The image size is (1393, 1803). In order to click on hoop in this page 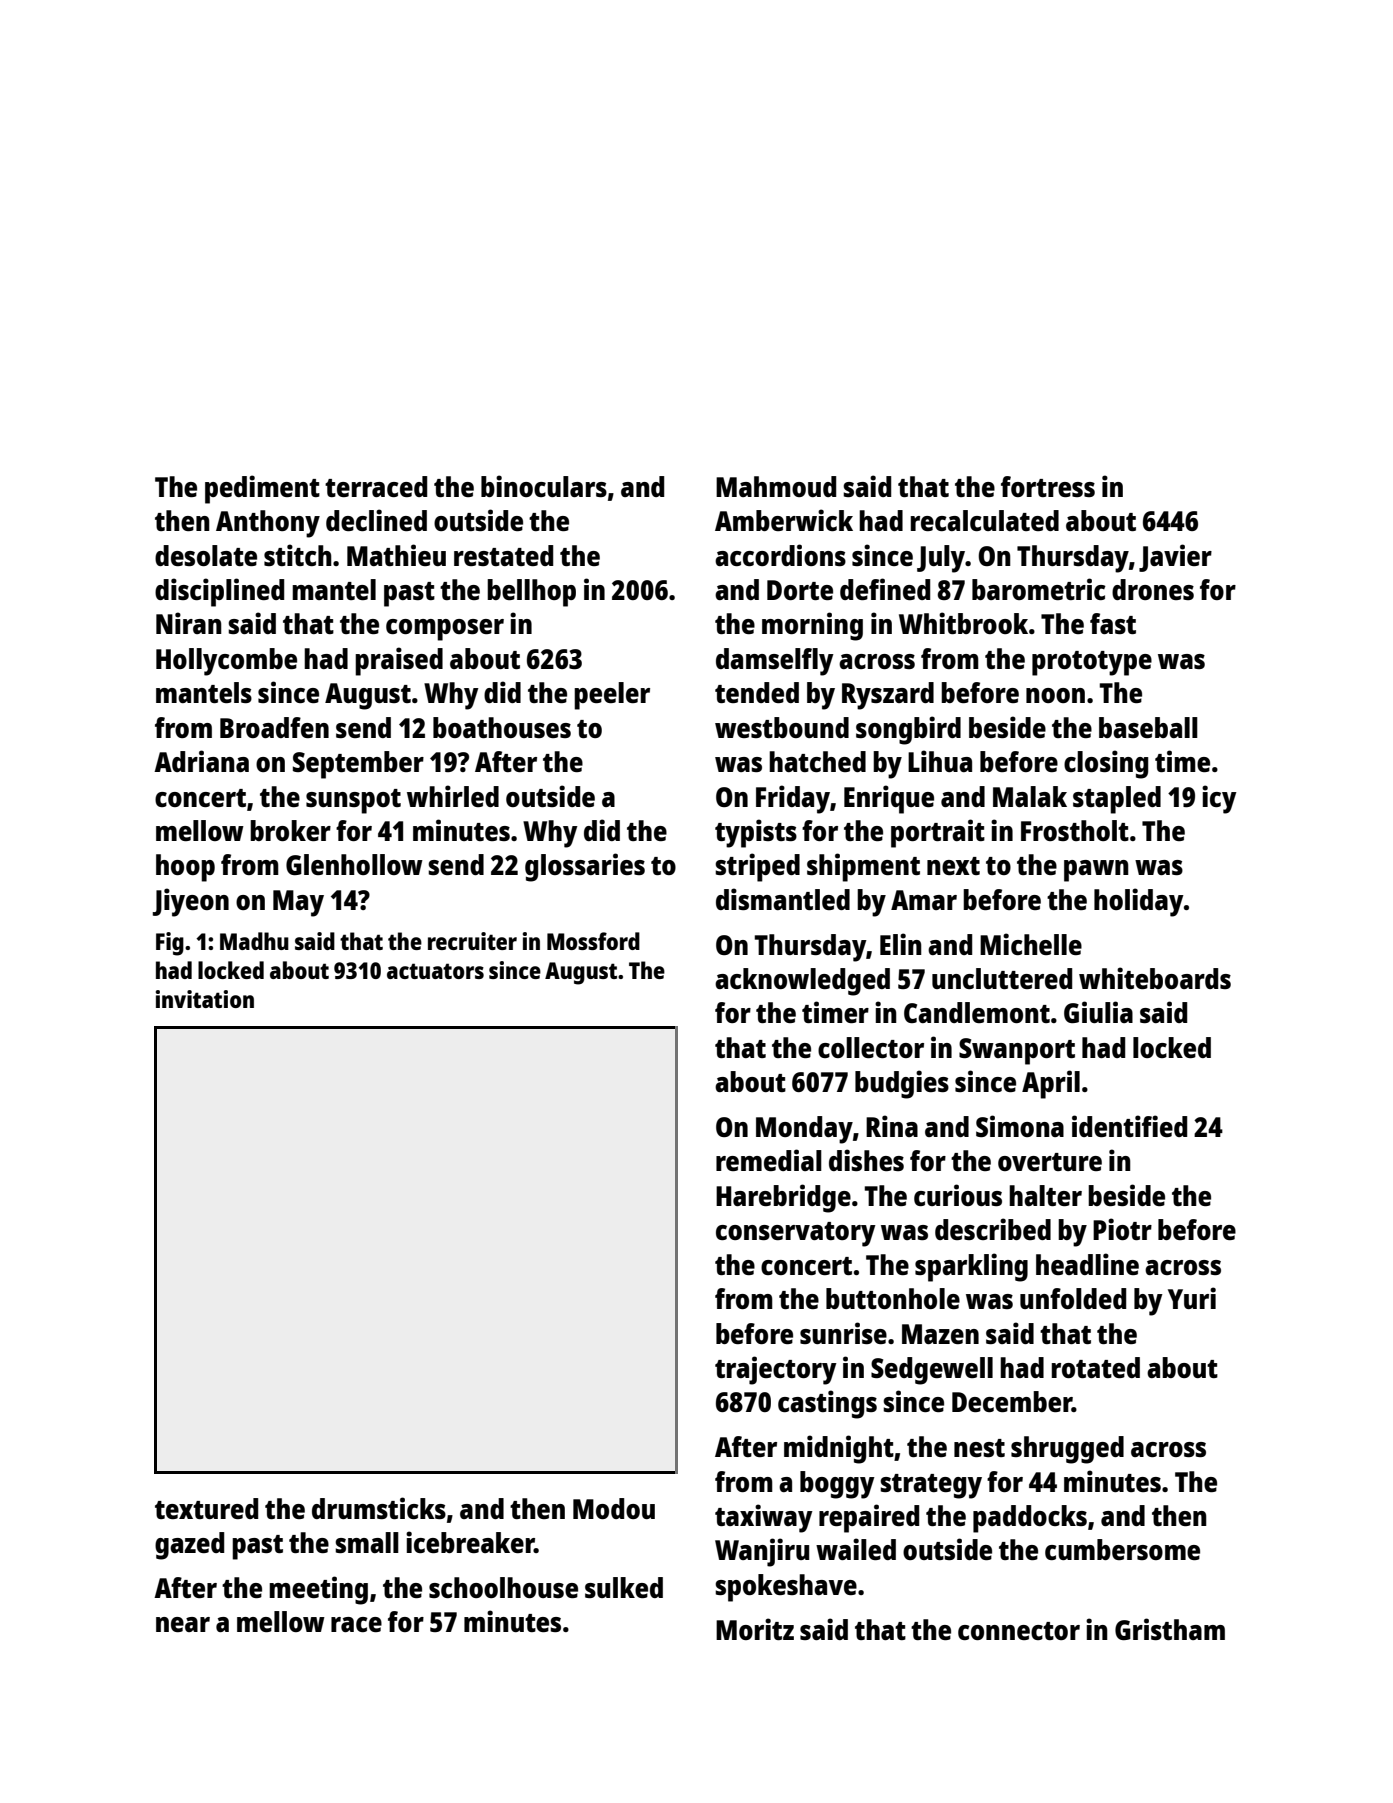, I will do `click(185, 868)`.
